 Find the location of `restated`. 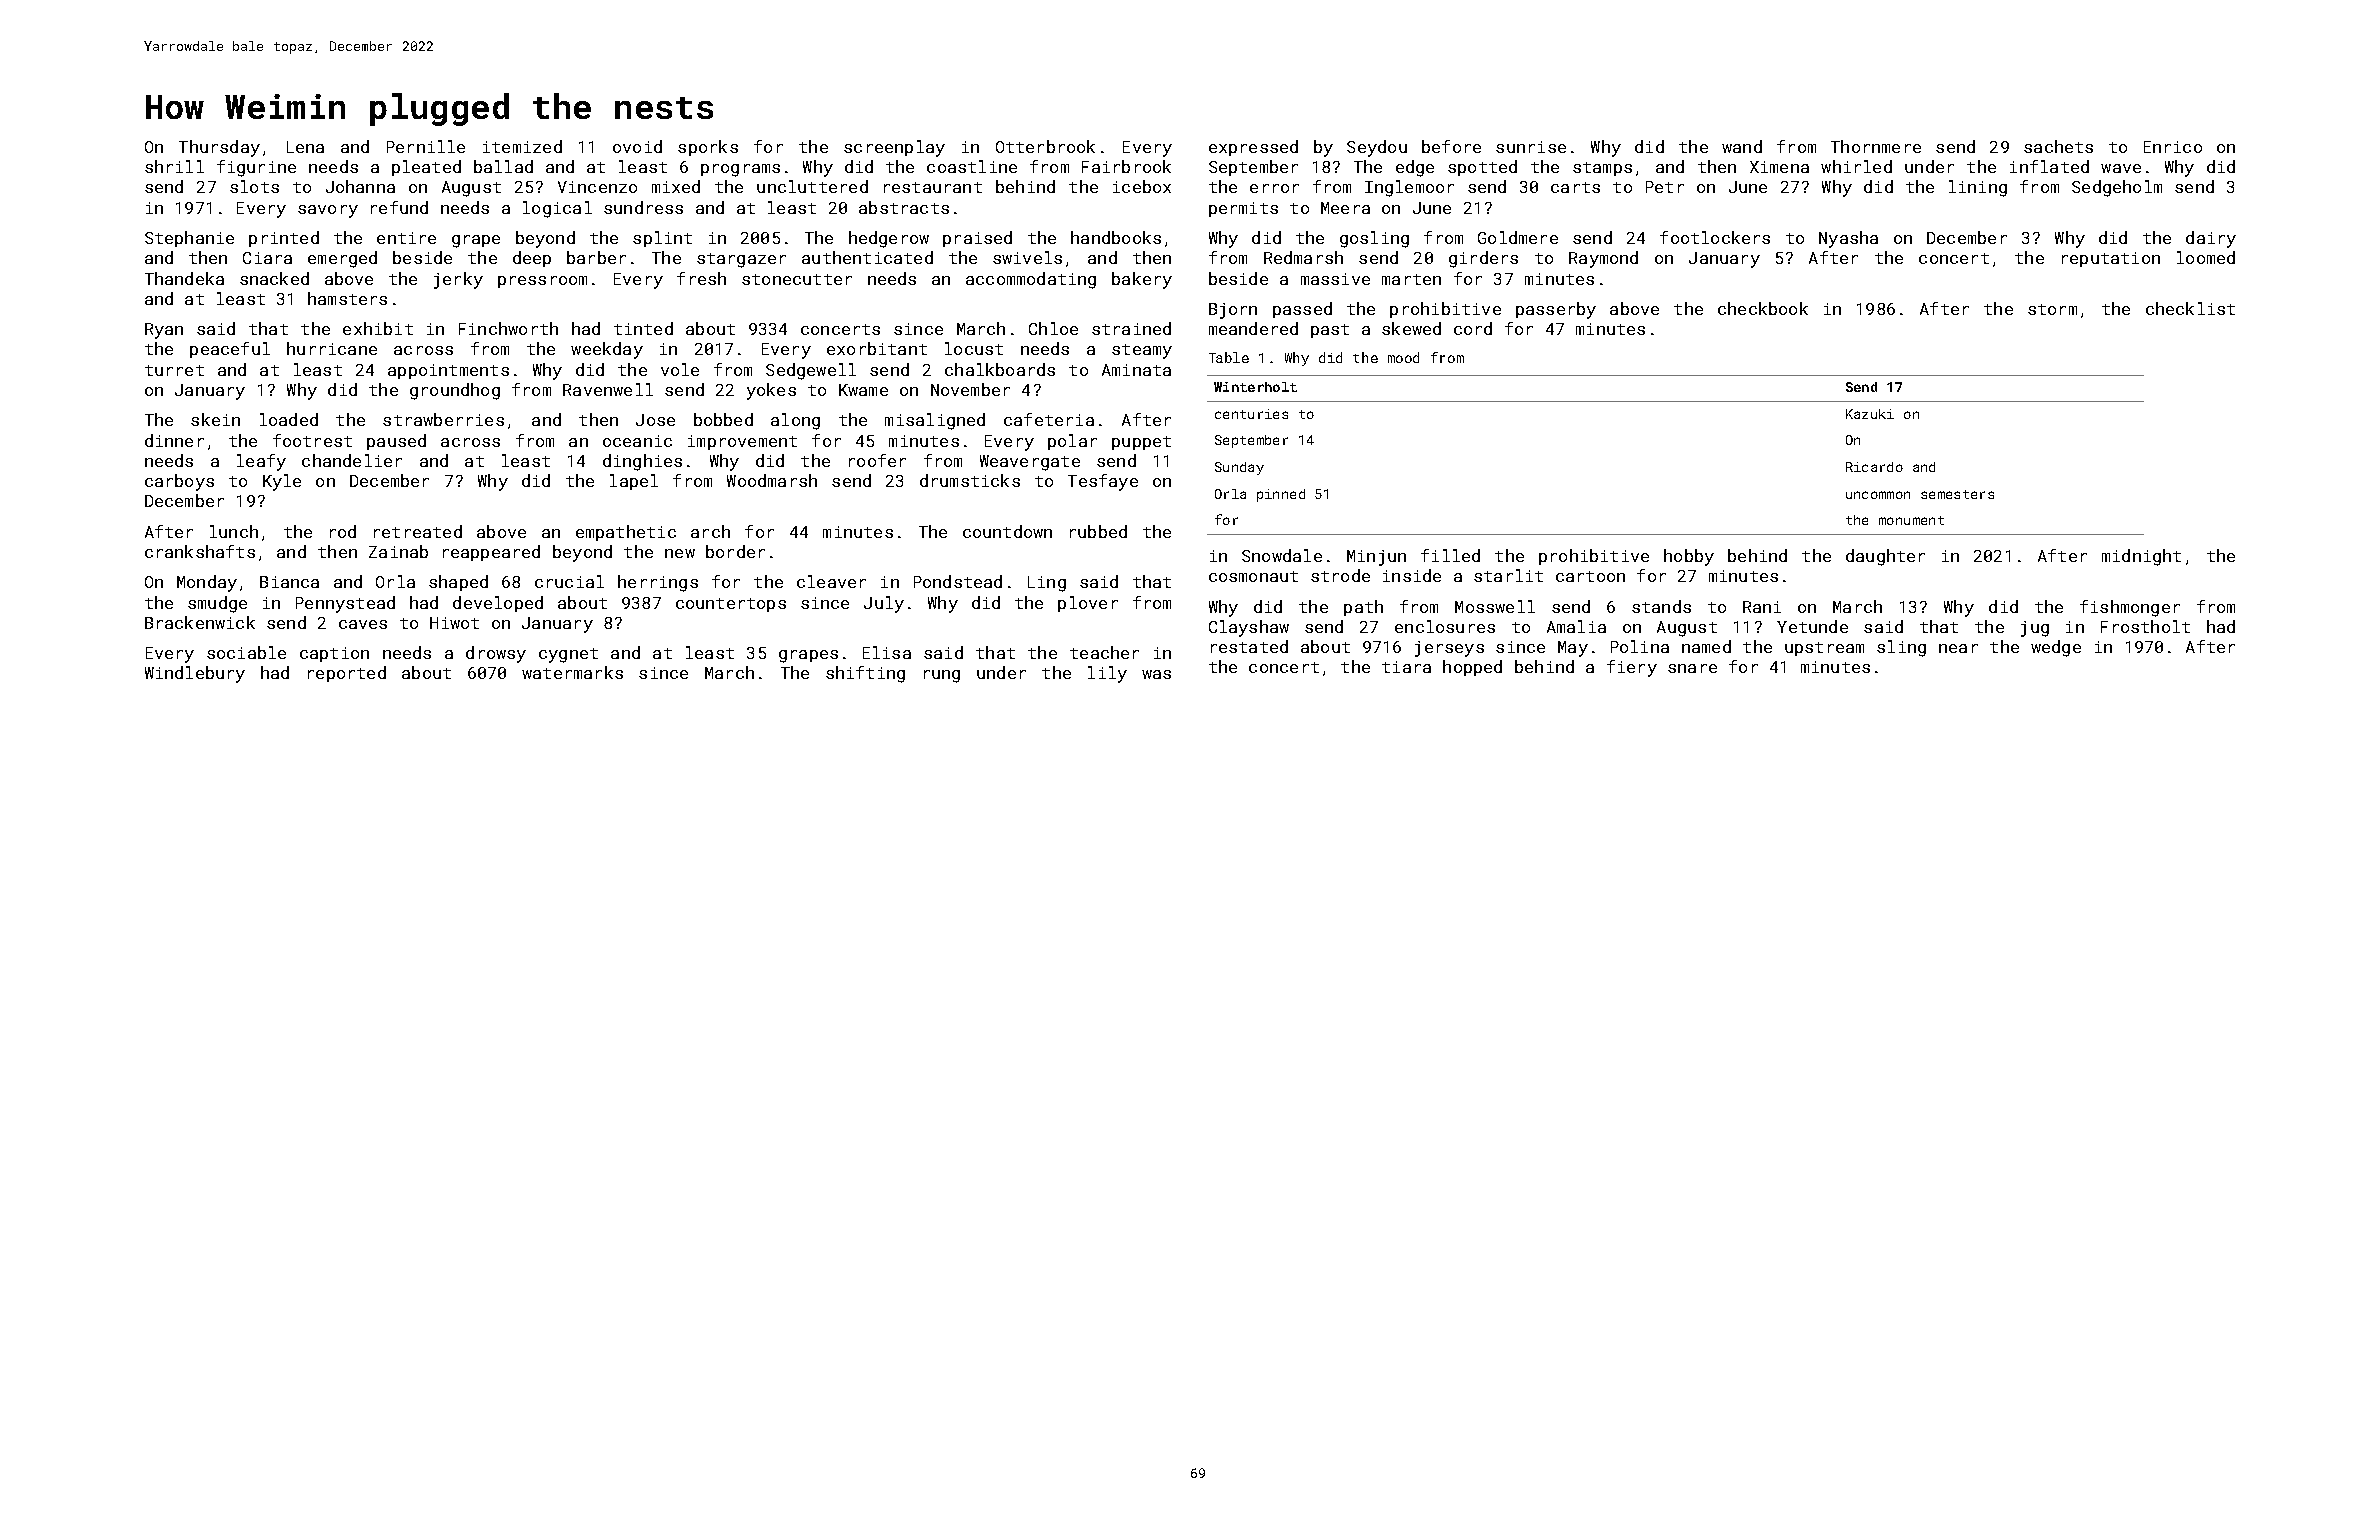

restated is located at coordinates (1249, 646).
